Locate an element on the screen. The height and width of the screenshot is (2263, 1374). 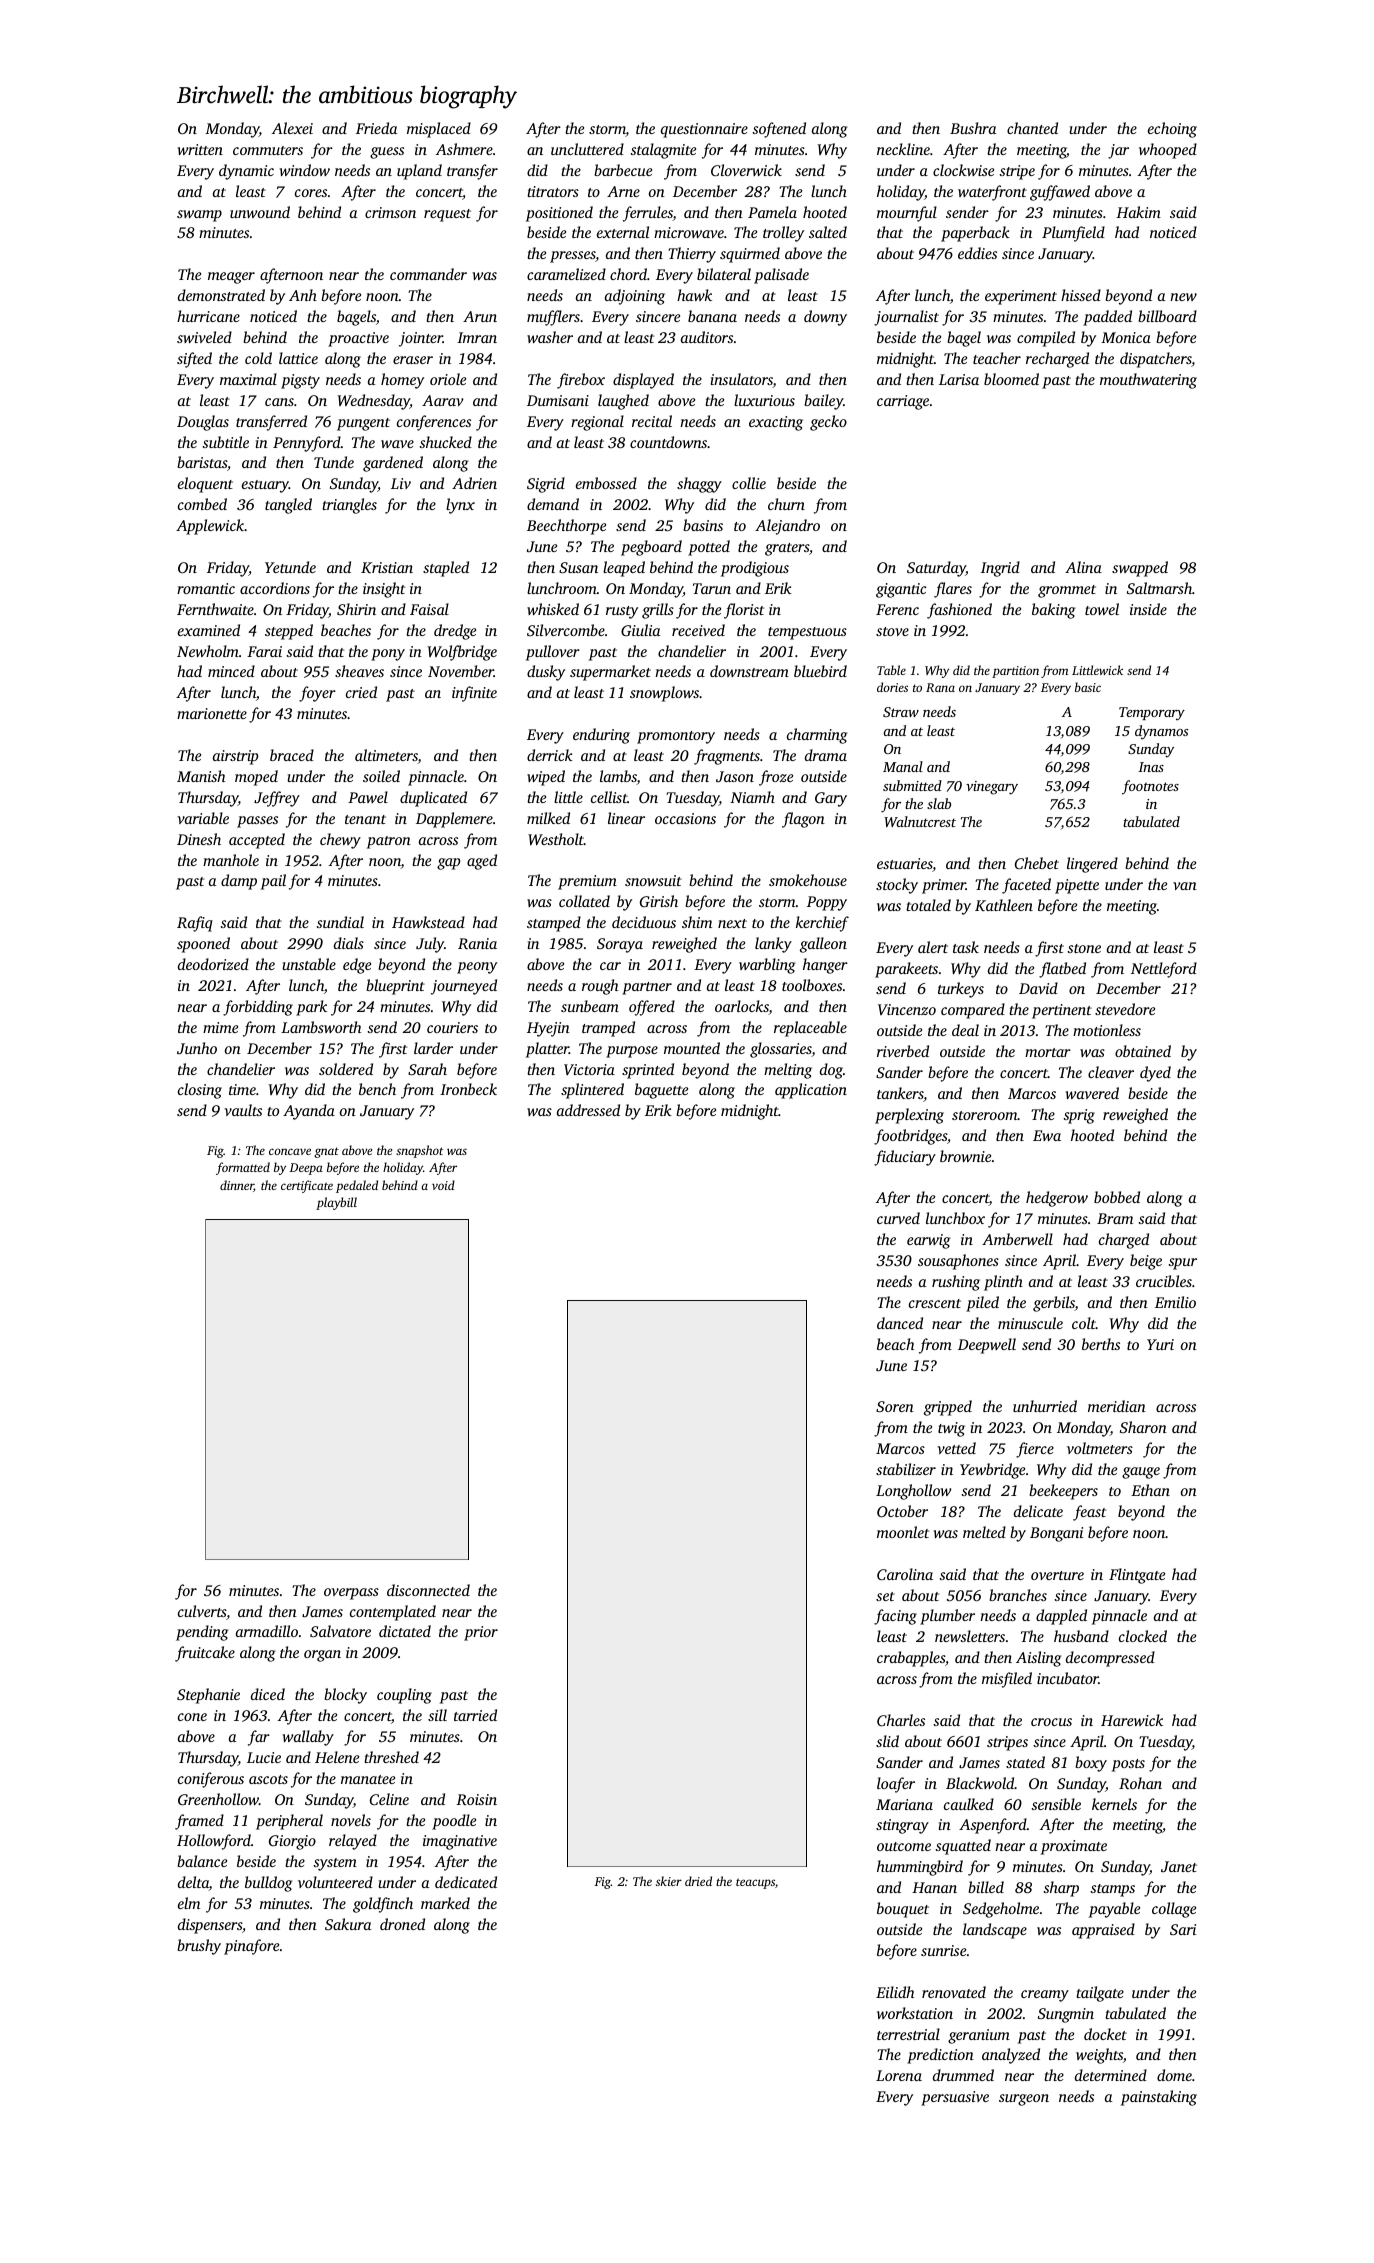
Sakura is located at coordinates (348, 1924).
